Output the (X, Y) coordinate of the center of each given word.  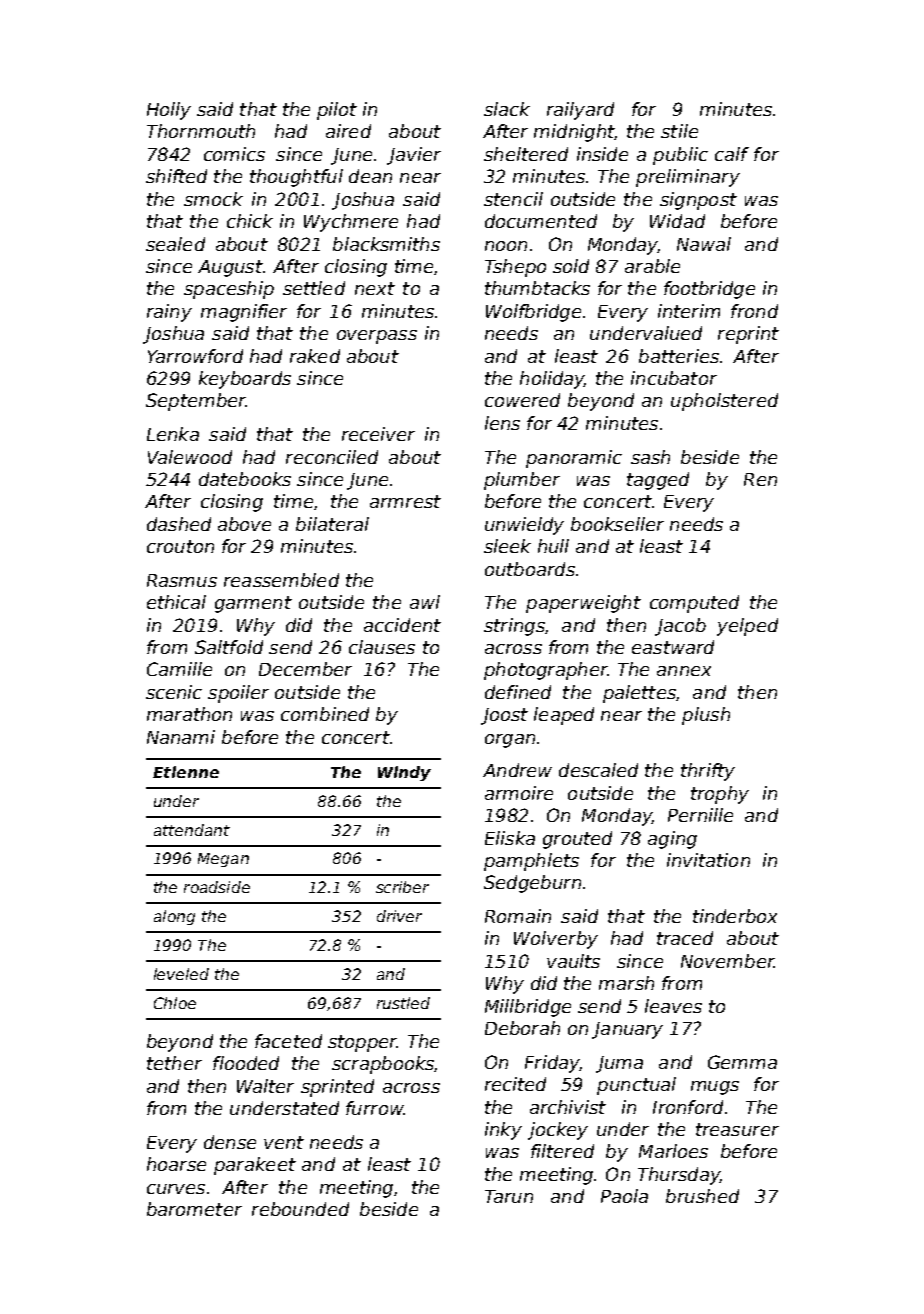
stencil (513, 199)
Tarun (509, 1196)
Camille (179, 669)
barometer (194, 1209)
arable (652, 266)
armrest (405, 501)
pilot (337, 111)
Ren (760, 479)
